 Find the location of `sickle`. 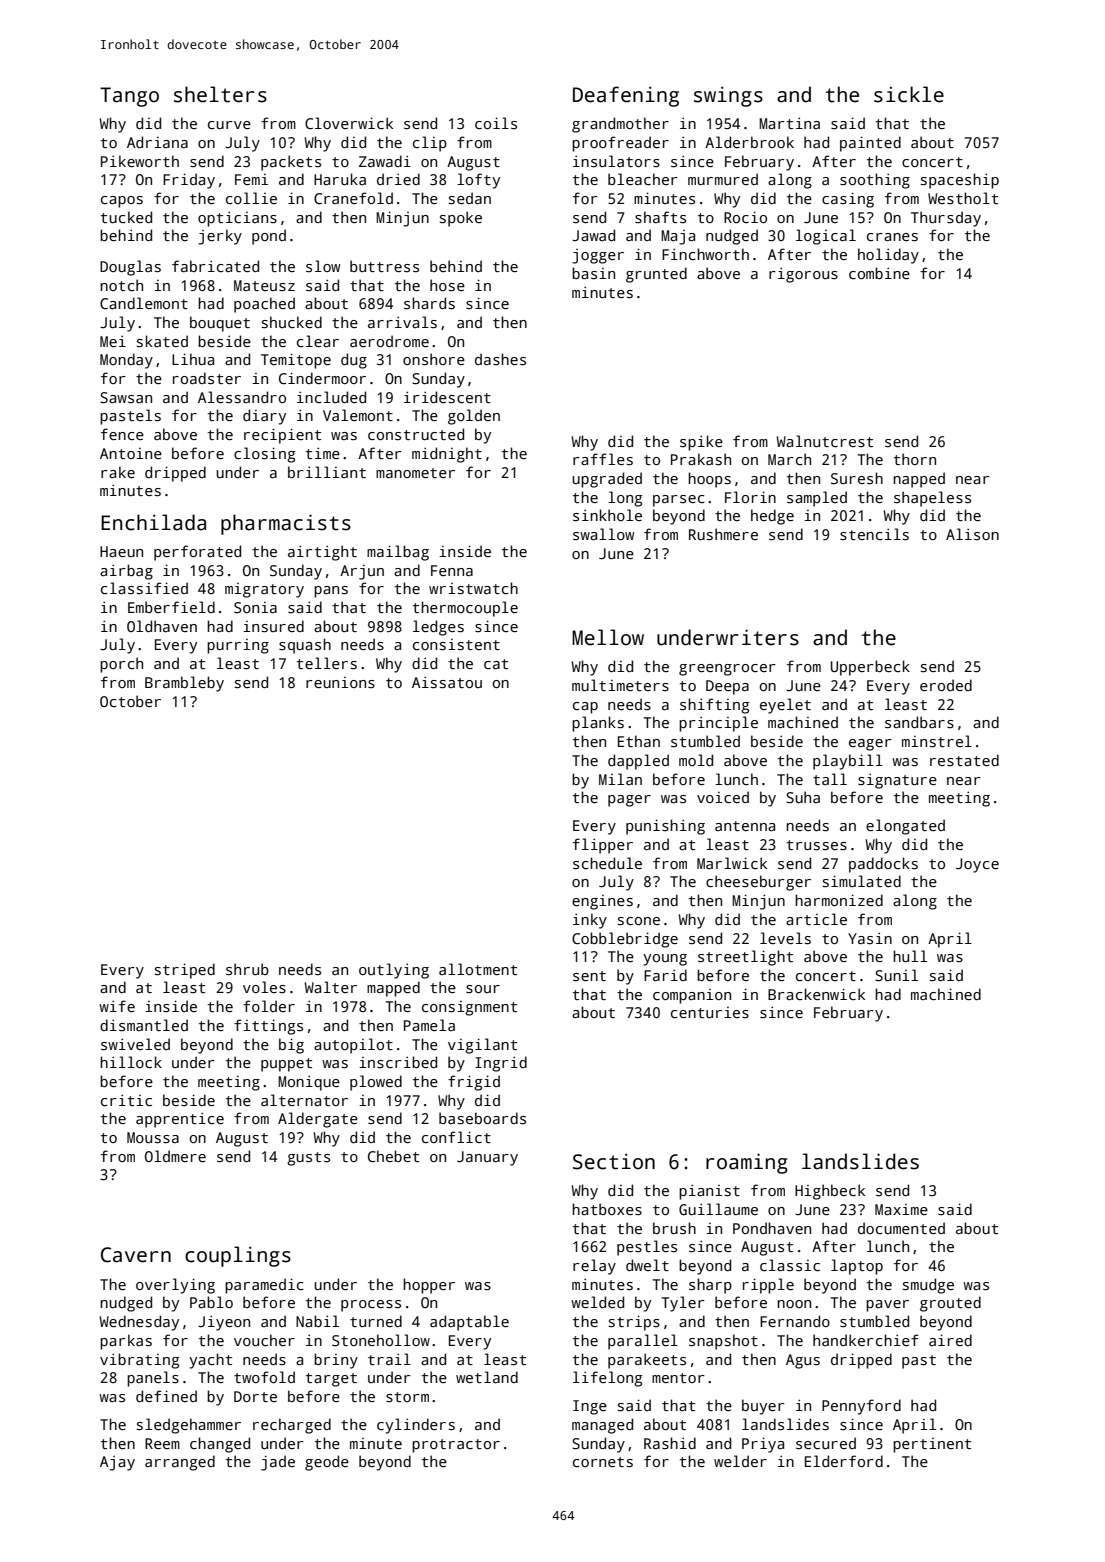

sickle is located at coordinates (909, 94).
